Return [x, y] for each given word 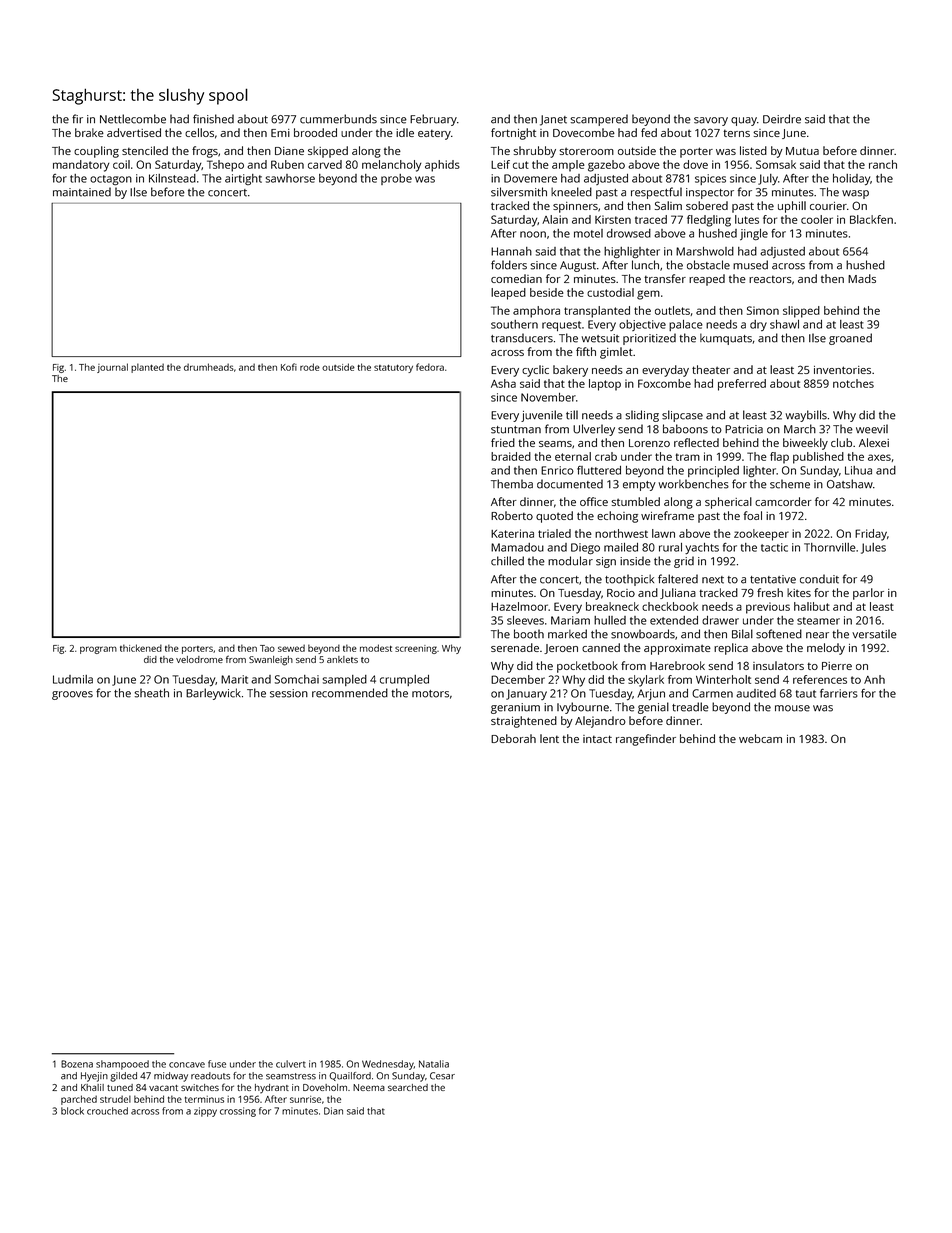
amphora [536, 312]
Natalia [434, 1064]
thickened [141, 648]
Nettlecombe [133, 119]
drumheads [209, 367]
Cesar [442, 1076]
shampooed [122, 1065]
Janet [553, 120]
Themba [512, 484]
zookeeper [761, 535]
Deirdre [782, 119]
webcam [760, 738]
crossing [238, 1112]
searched [408, 1087]
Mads [862, 278]
